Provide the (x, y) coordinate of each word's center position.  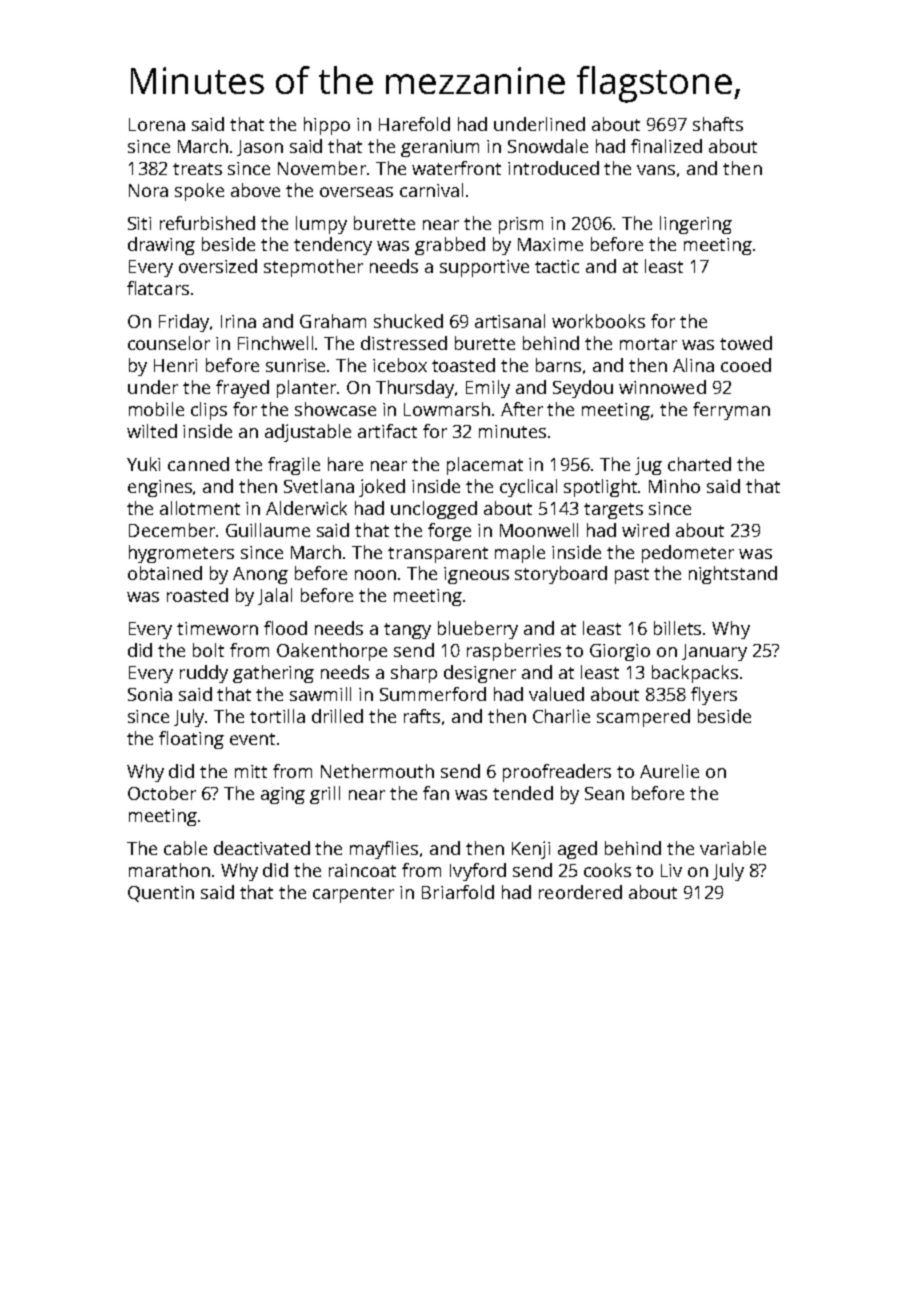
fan (436, 793)
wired (645, 530)
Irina (238, 321)
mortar (648, 344)
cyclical (528, 488)
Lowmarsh (447, 409)
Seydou (583, 389)
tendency (333, 246)
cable (185, 848)
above (255, 190)
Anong (260, 575)
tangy (407, 631)
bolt (208, 650)
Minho (674, 486)
